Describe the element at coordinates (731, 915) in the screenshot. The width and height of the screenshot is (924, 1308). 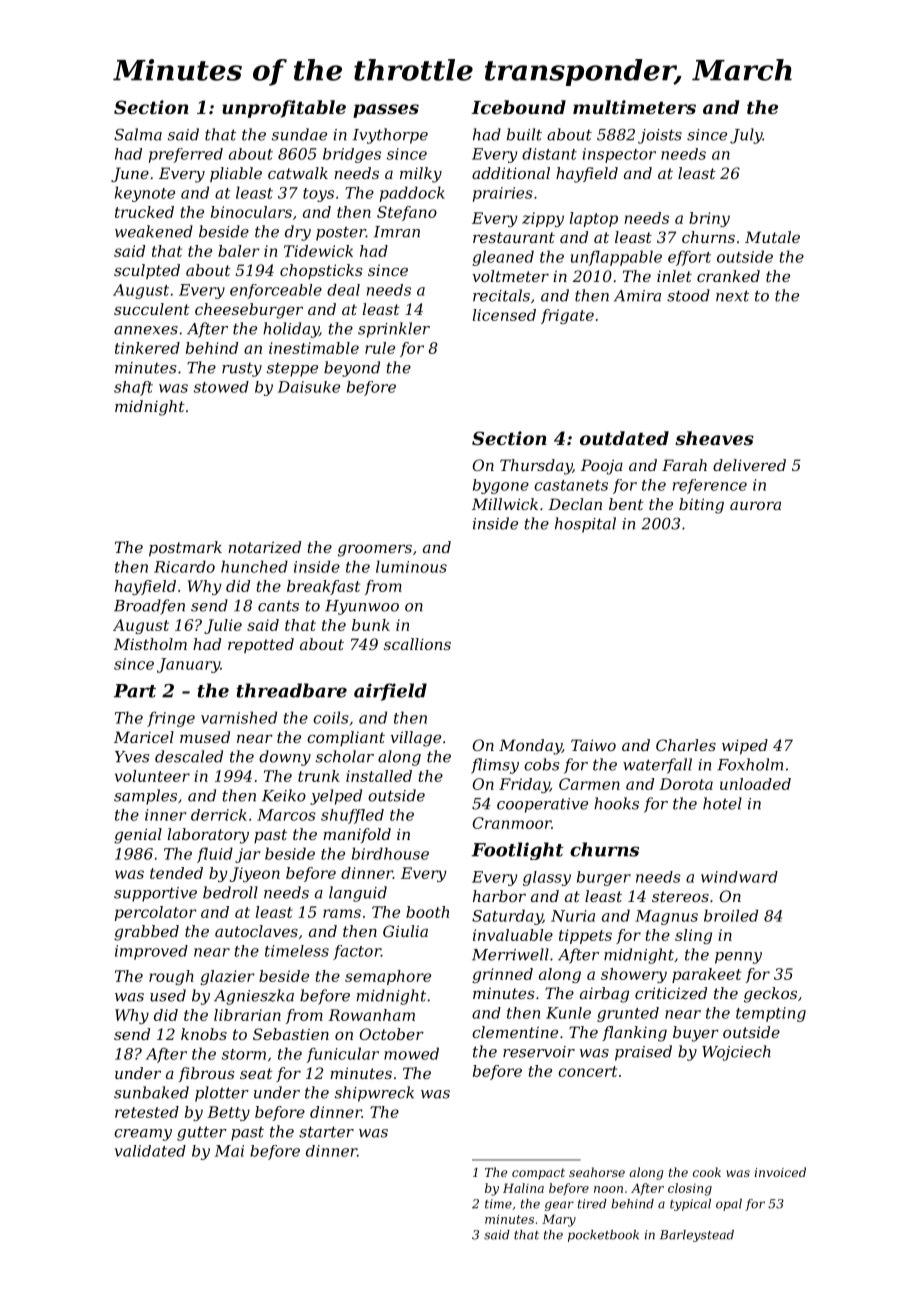
I see `broiled` at that location.
